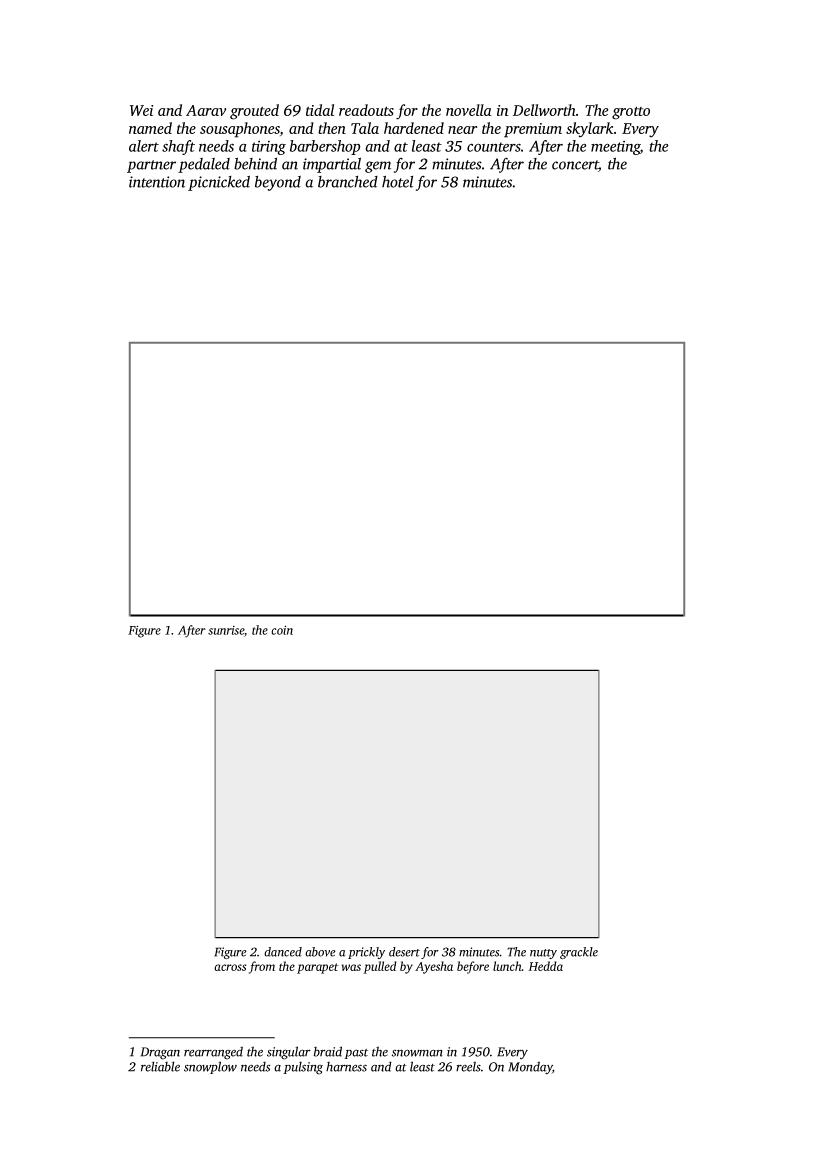  I want to click on grackle, so click(579, 953).
